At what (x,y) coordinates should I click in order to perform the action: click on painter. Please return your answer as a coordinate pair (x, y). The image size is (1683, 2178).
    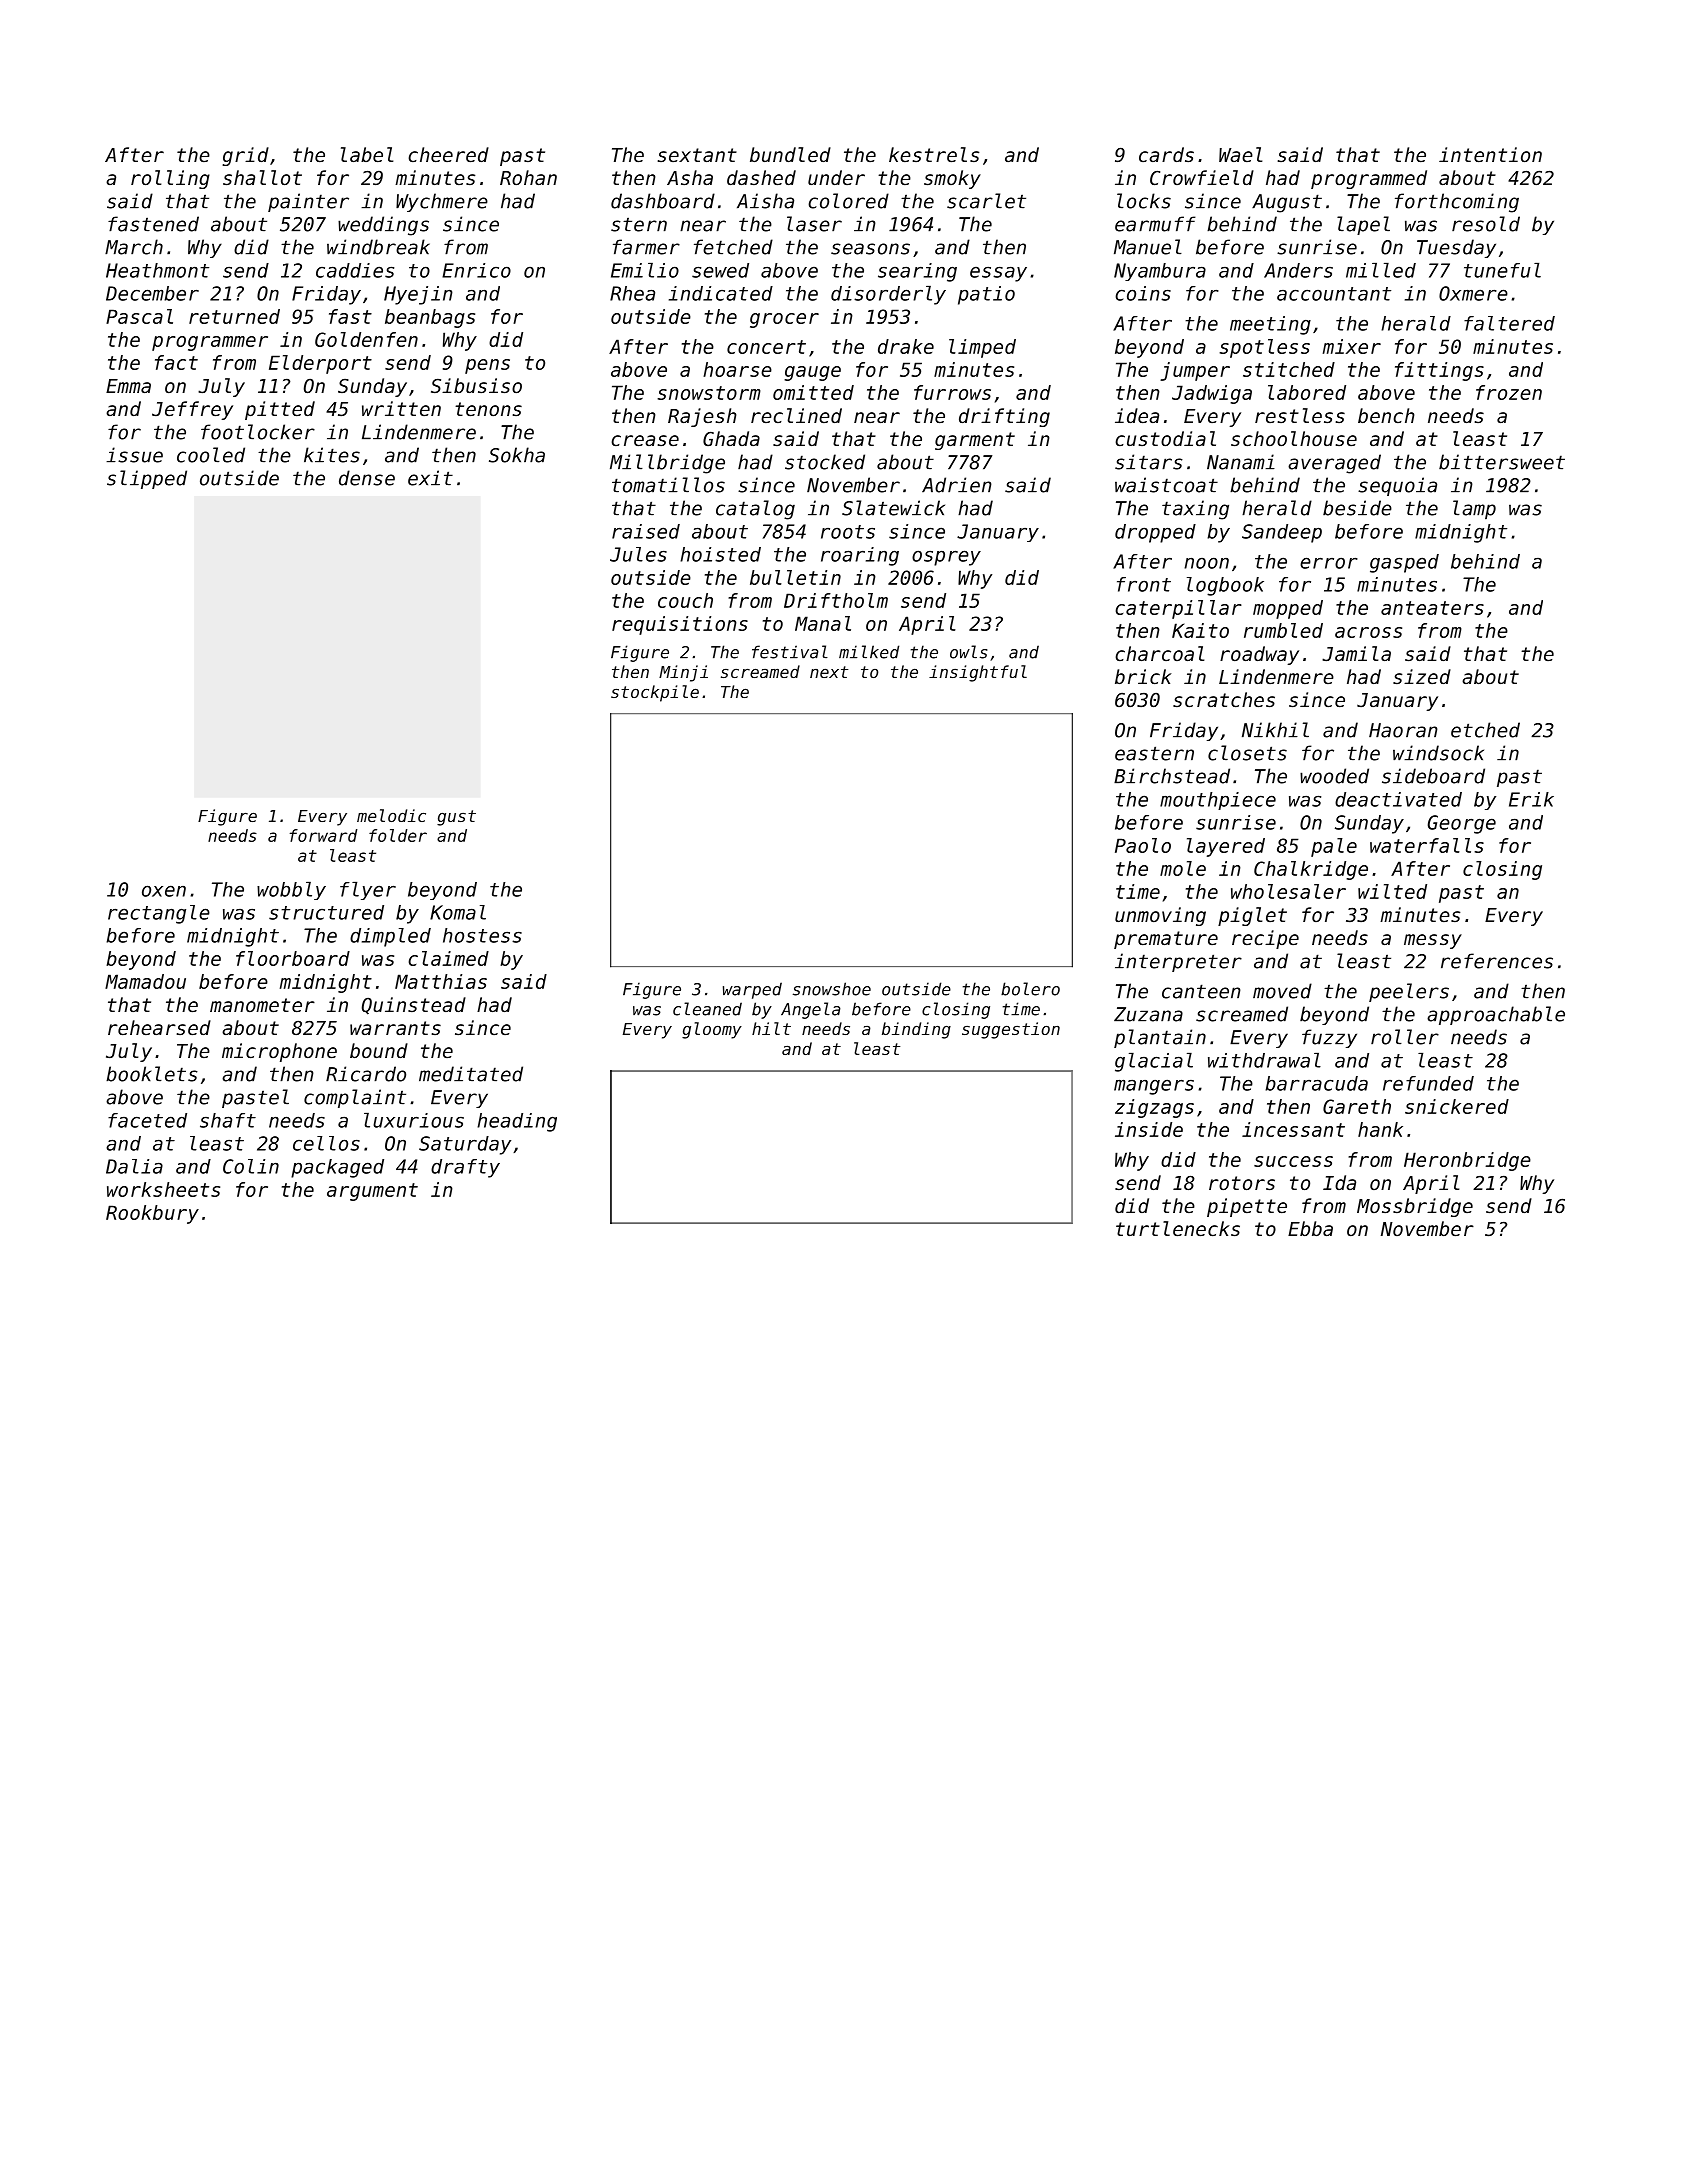
    Looking at the image, I should click on (308, 202).
